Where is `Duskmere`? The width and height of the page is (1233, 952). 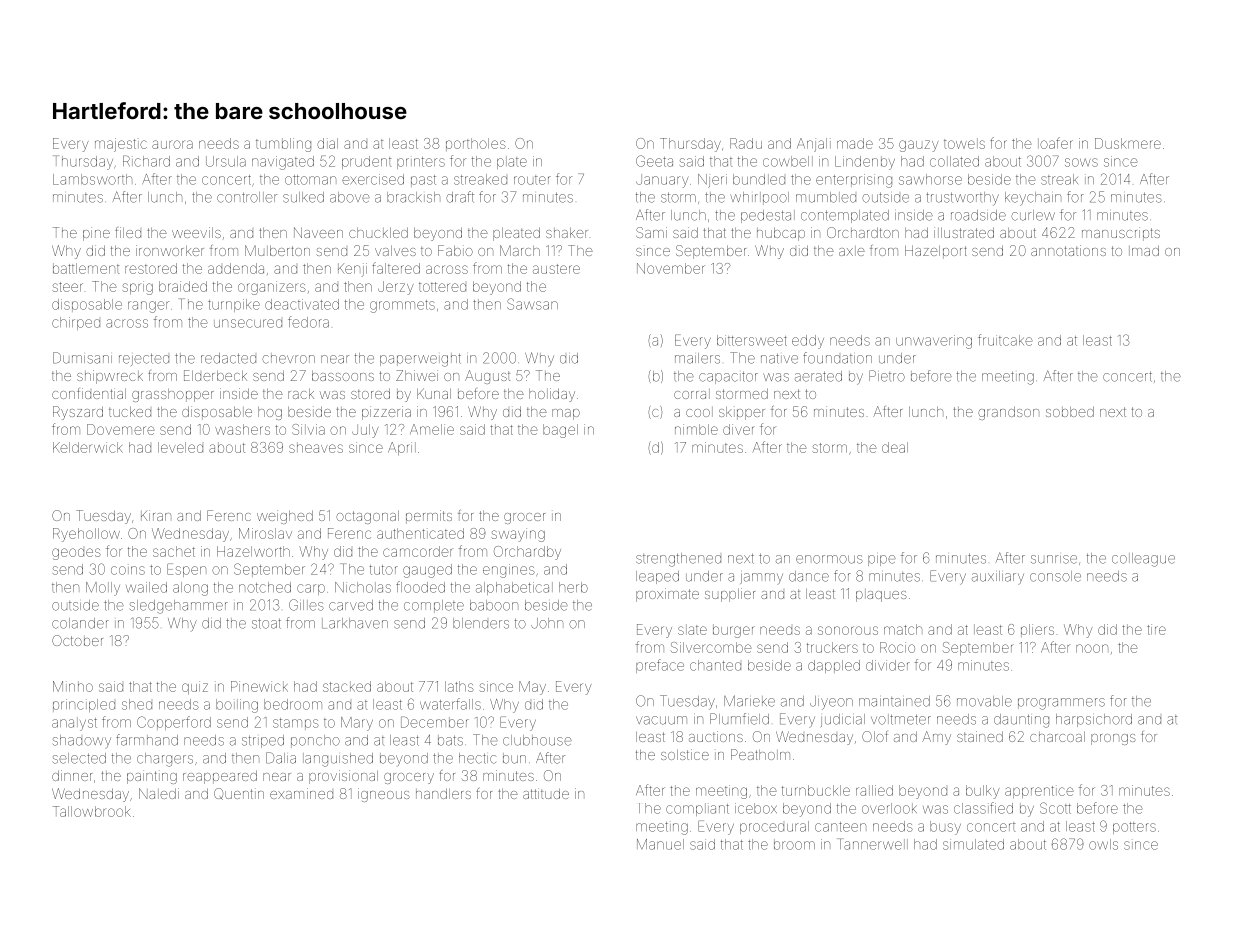 Duskmere is located at coordinates (1128, 143).
